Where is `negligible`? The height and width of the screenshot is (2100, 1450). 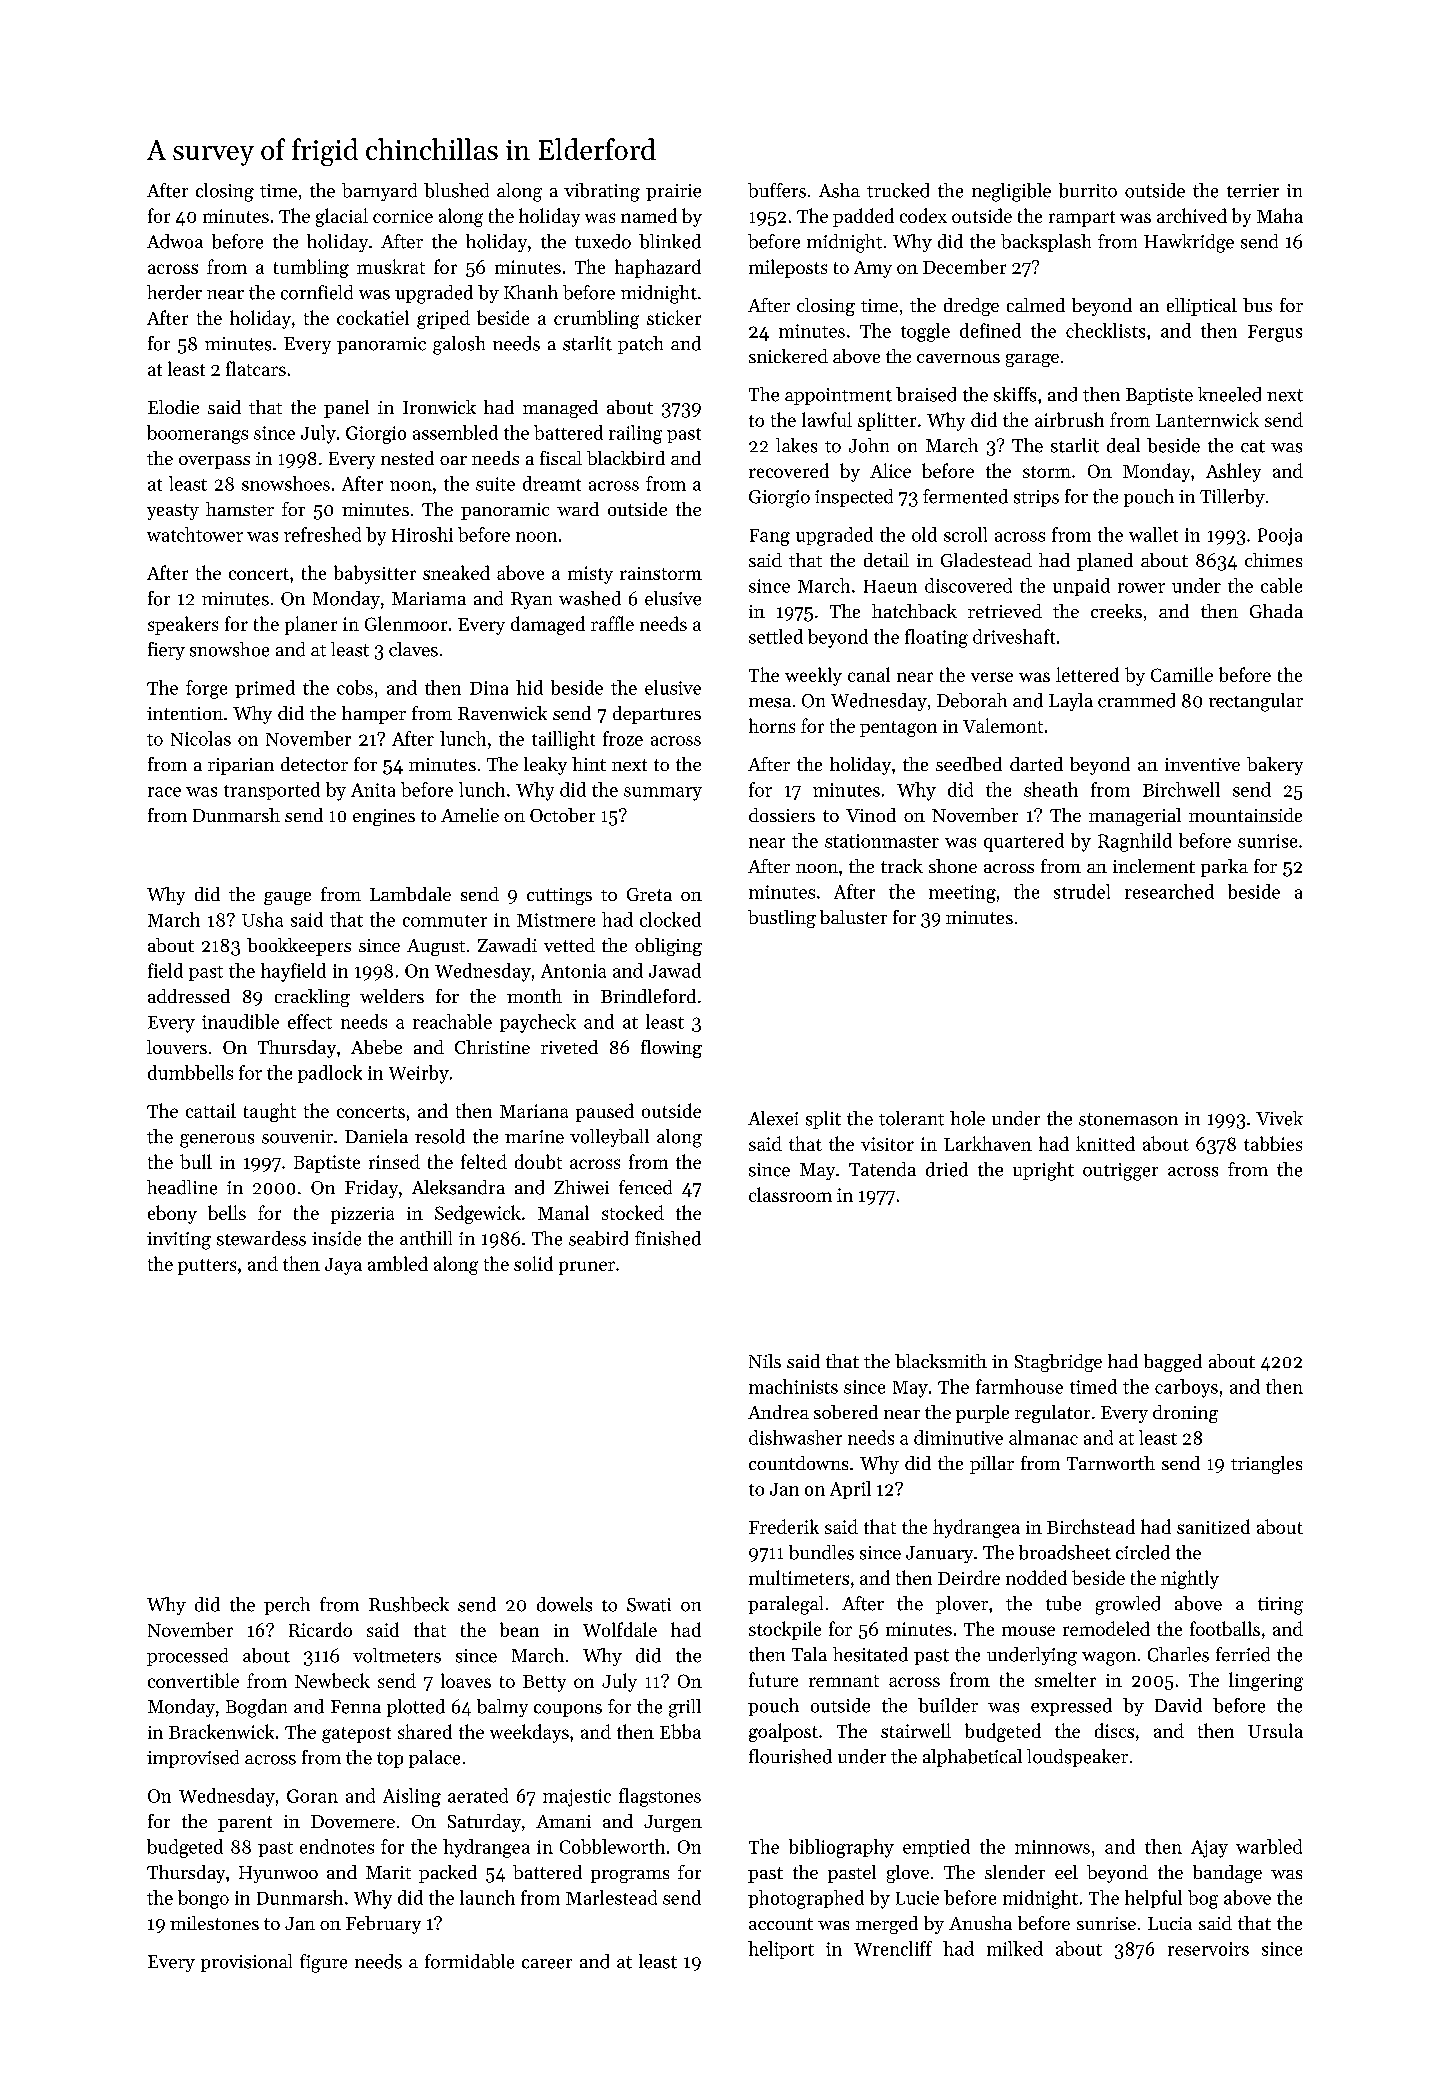 negligible is located at coordinates (1011, 192).
